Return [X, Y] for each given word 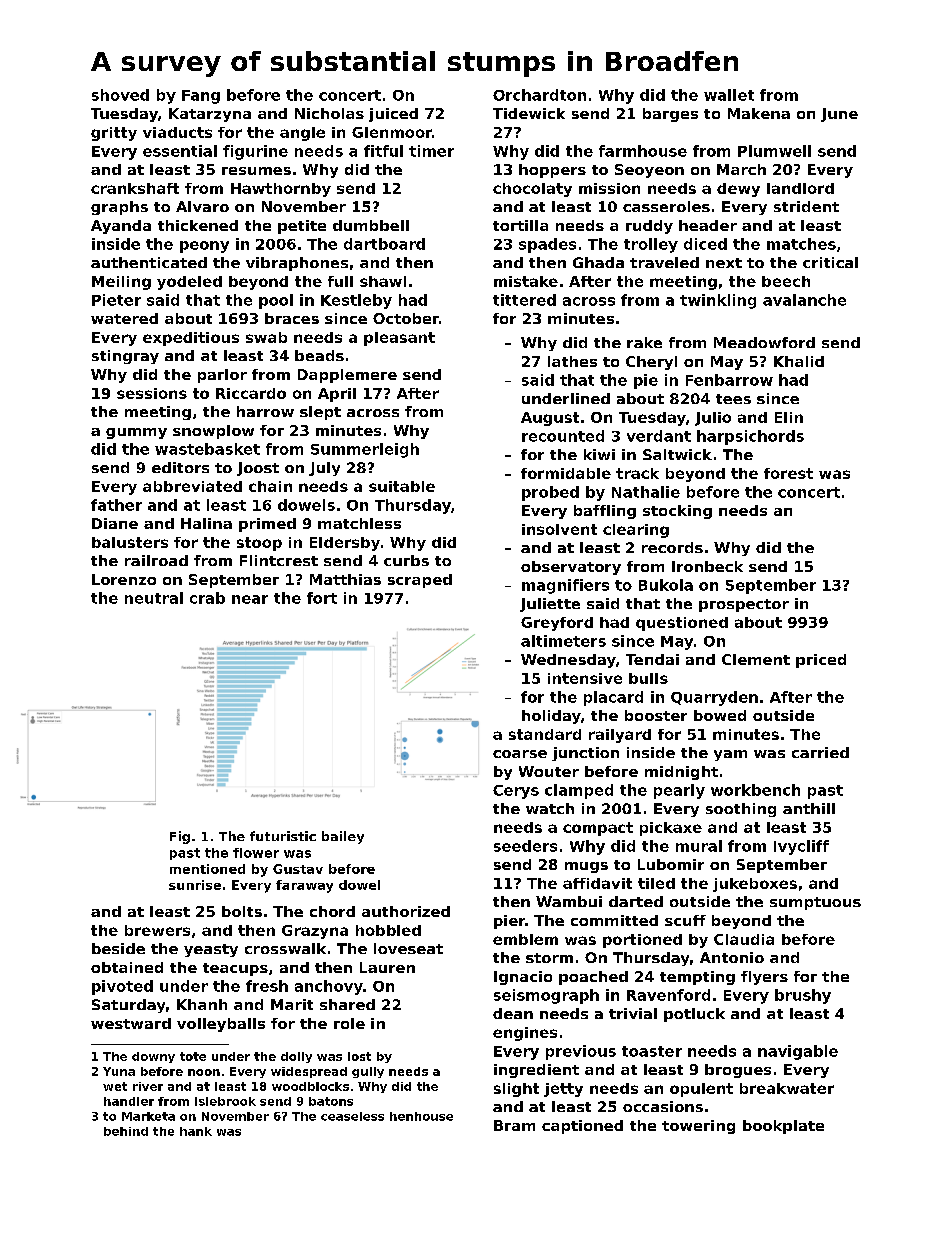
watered [124, 318]
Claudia [744, 939]
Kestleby [356, 301]
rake [644, 342]
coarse [520, 754]
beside [118, 948]
